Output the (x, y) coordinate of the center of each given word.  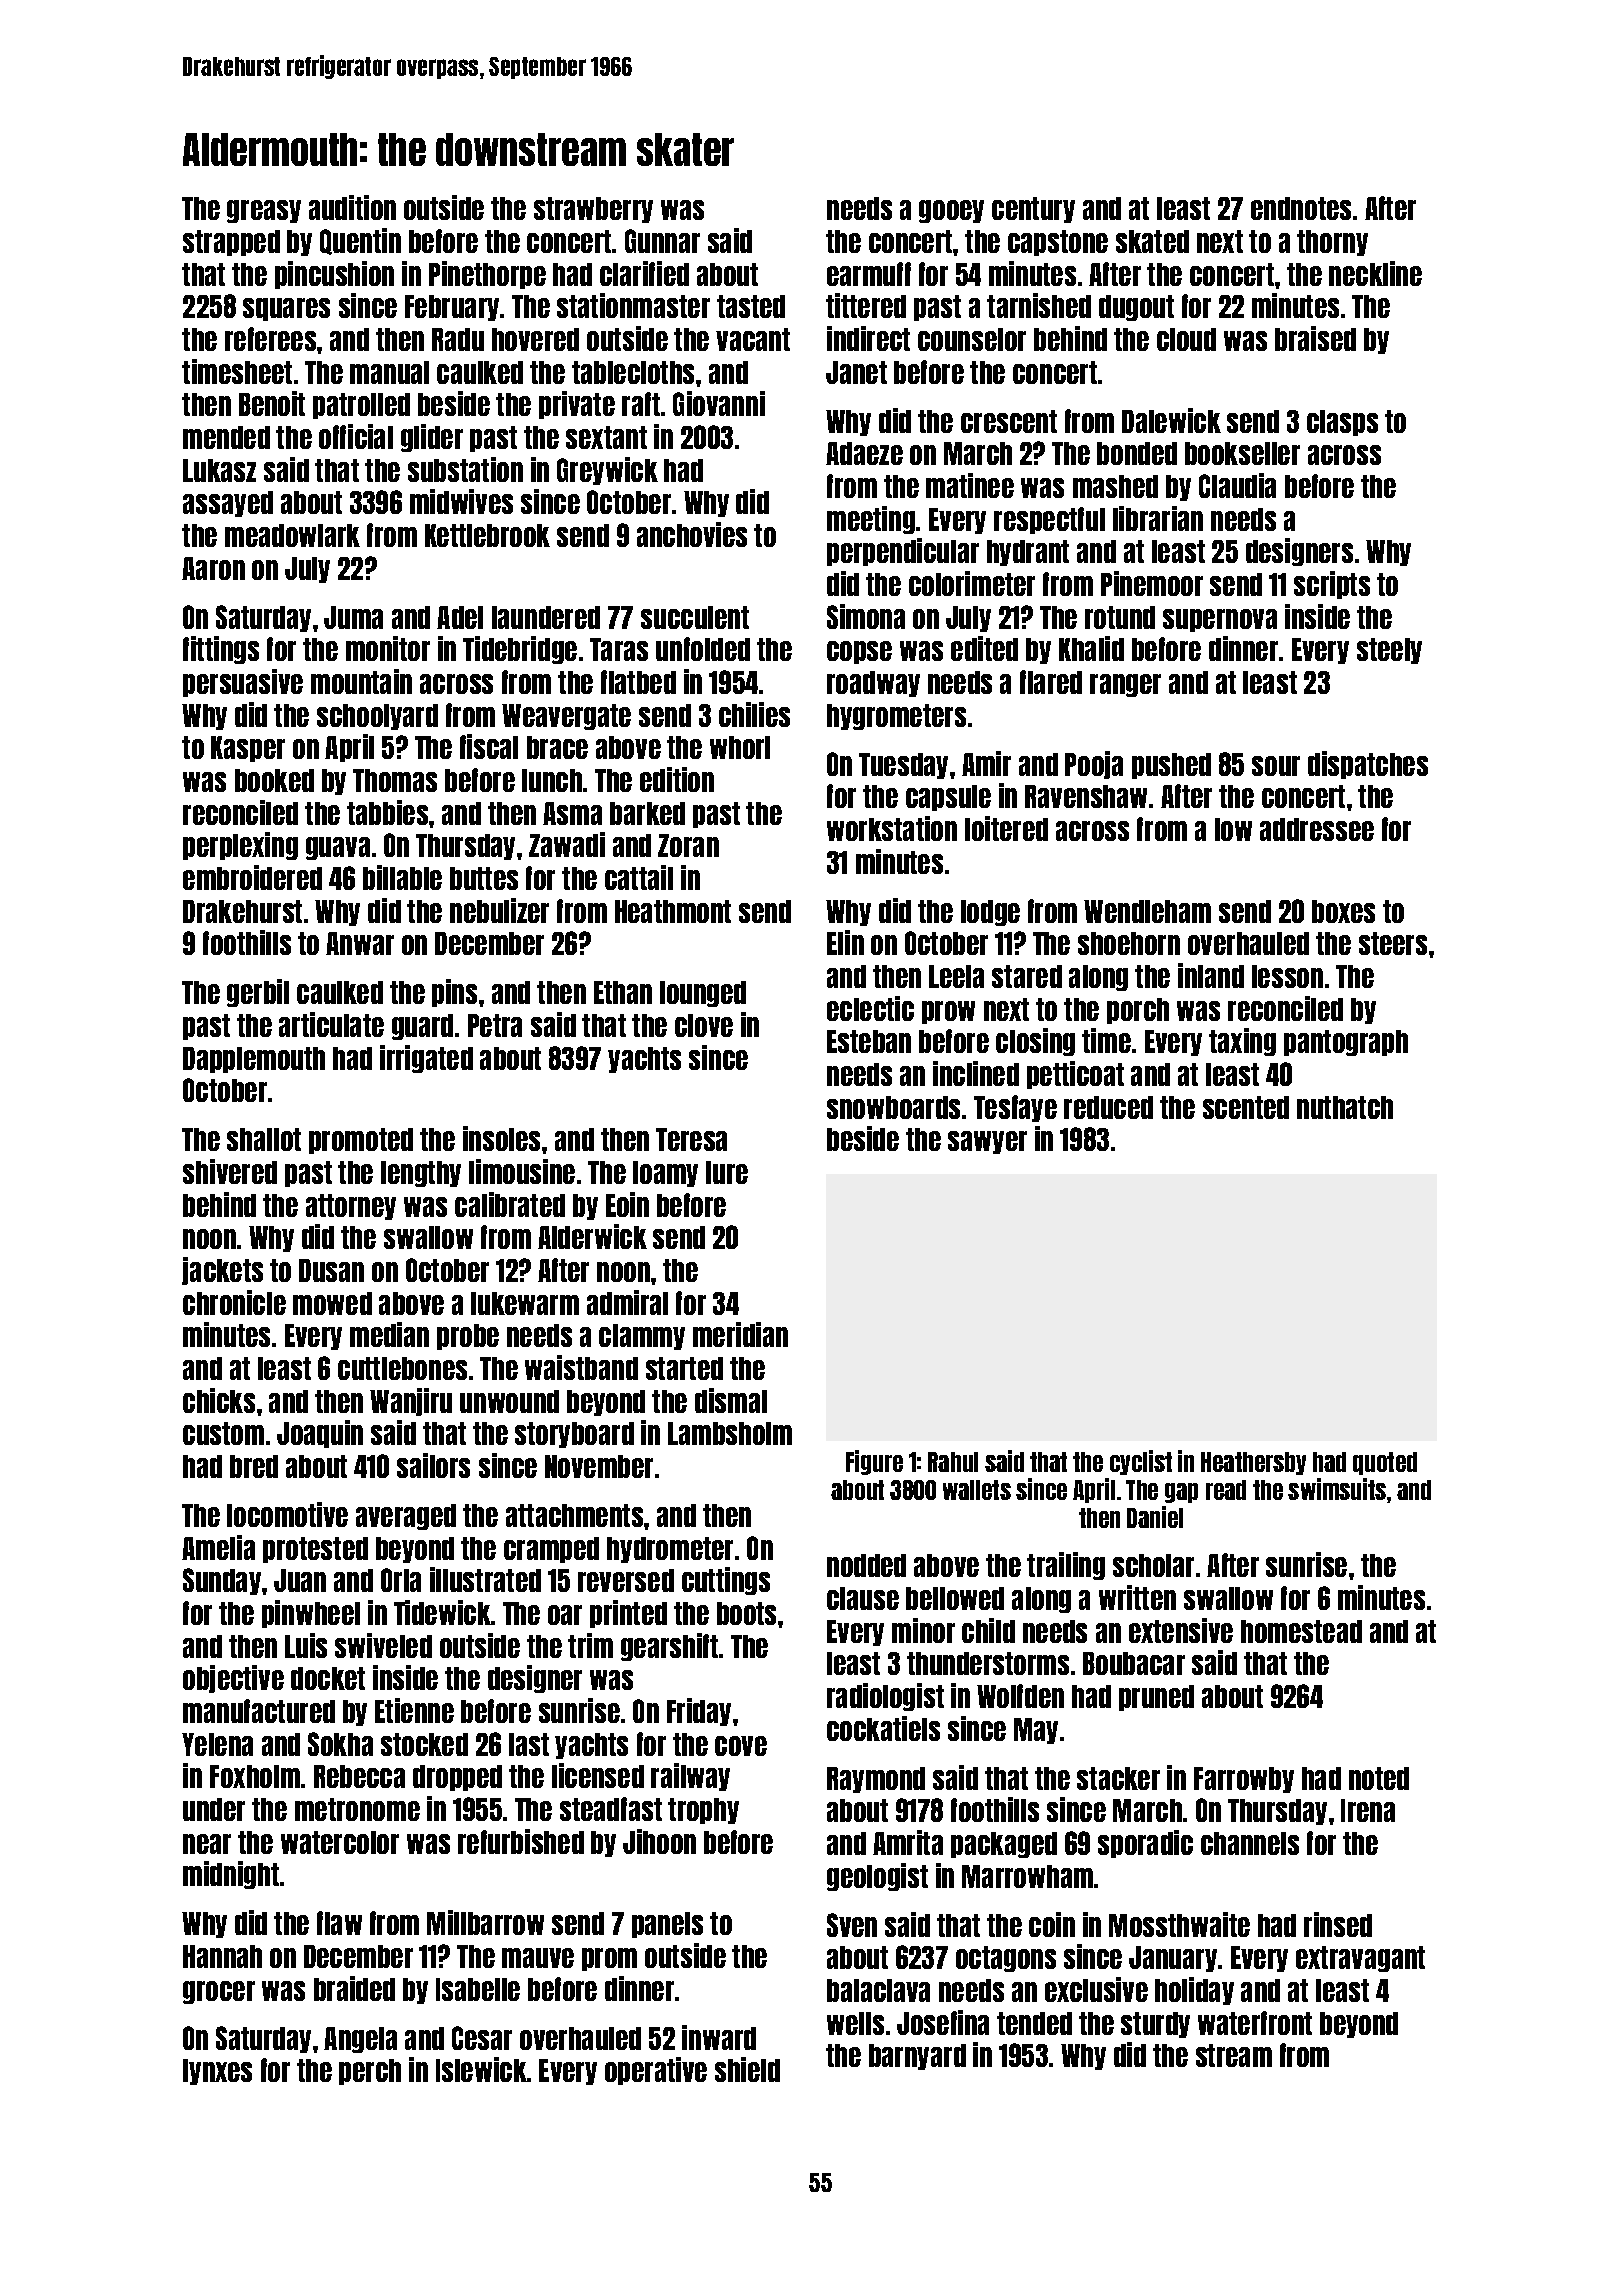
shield (747, 2069)
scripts (1332, 585)
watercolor (340, 1842)
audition (352, 207)
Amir (986, 763)
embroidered (252, 877)
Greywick (607, 471)
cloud (1186, 339)
